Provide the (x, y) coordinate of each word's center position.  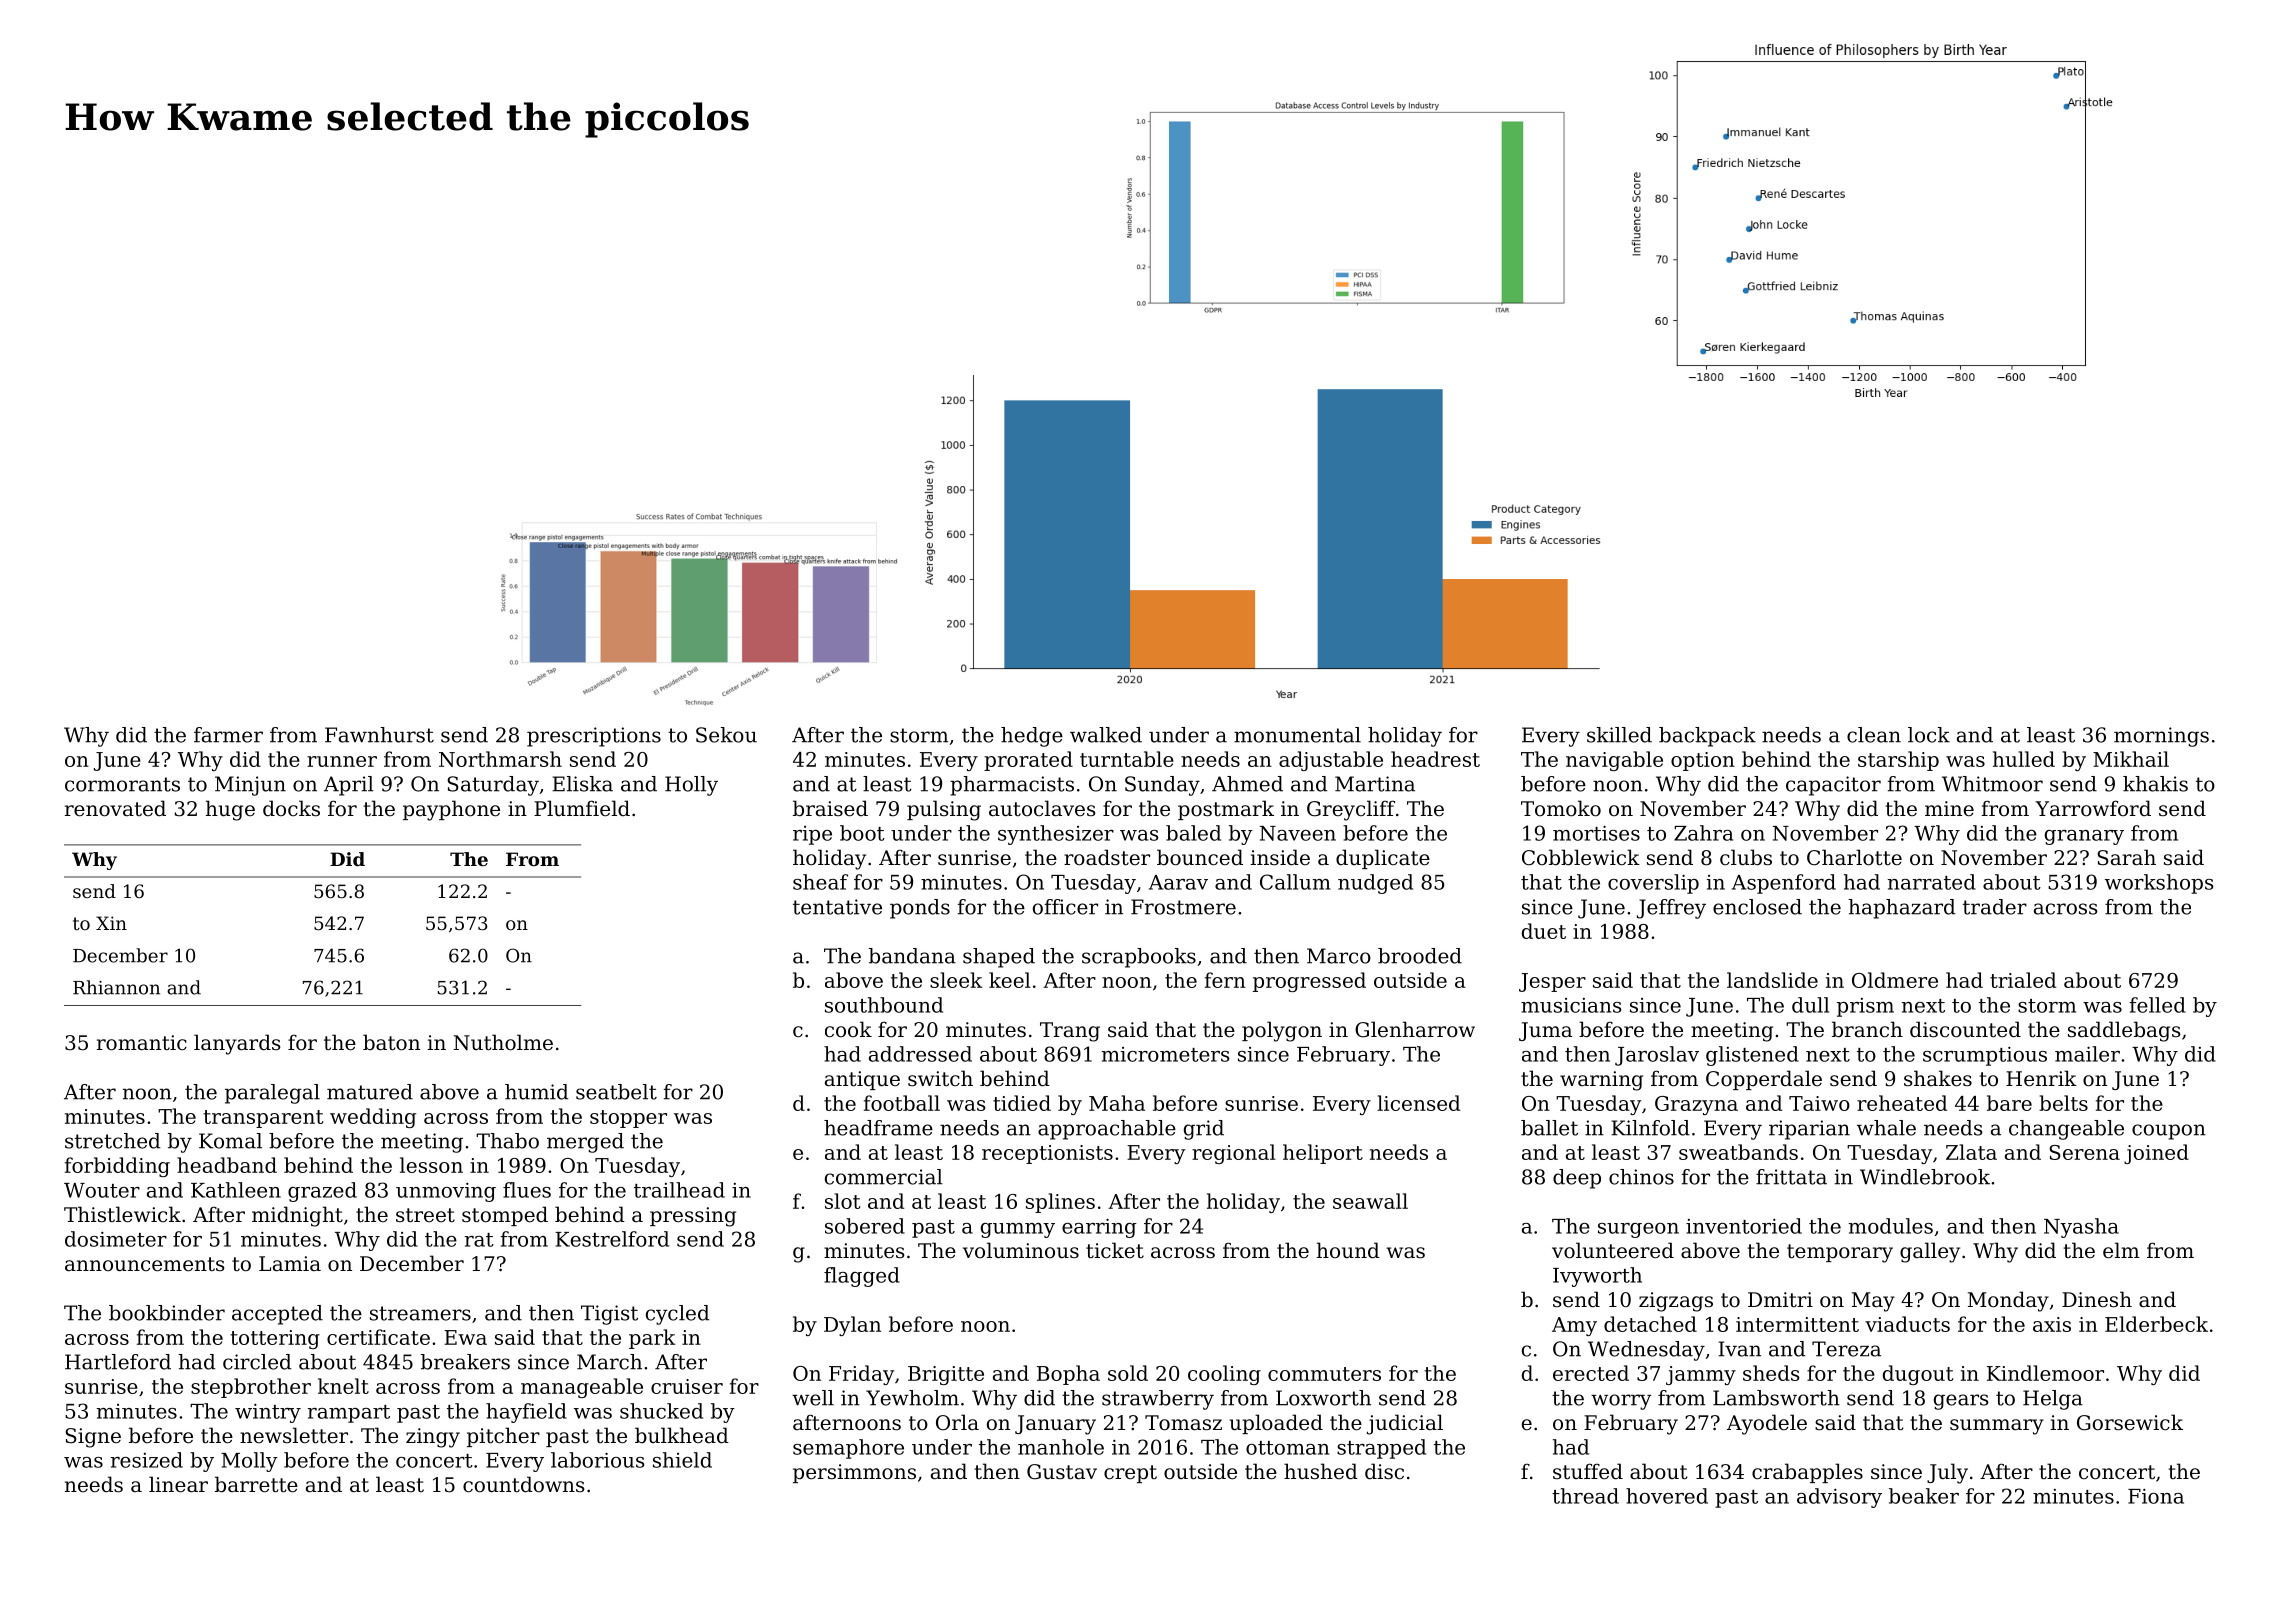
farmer (228, 735)
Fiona (2156, 1496)
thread (1585, 1496)
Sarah (2126, 857)
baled (1193, 833)
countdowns (523, 1484)
